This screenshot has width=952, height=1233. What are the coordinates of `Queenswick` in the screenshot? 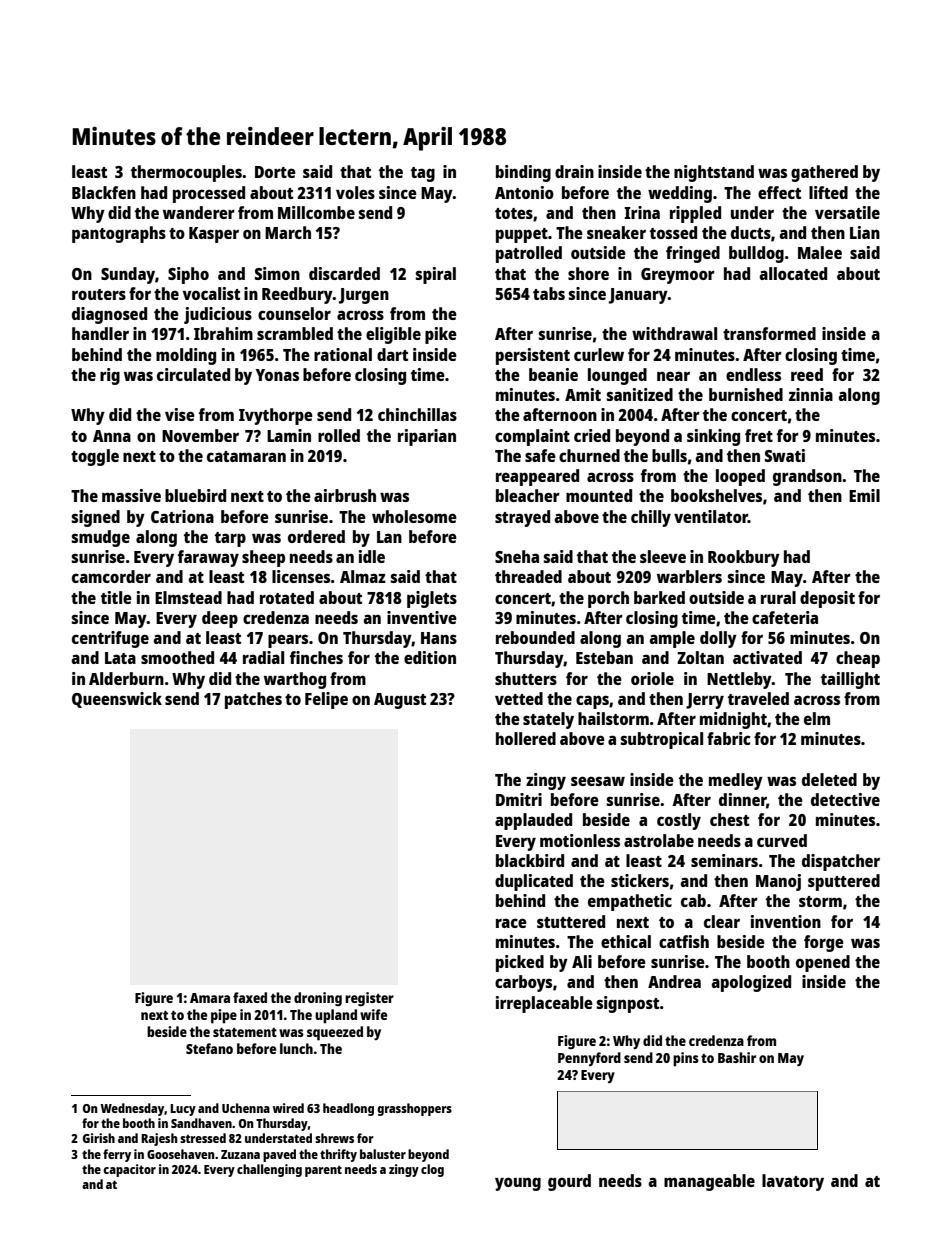 It's located at (117, 700).
